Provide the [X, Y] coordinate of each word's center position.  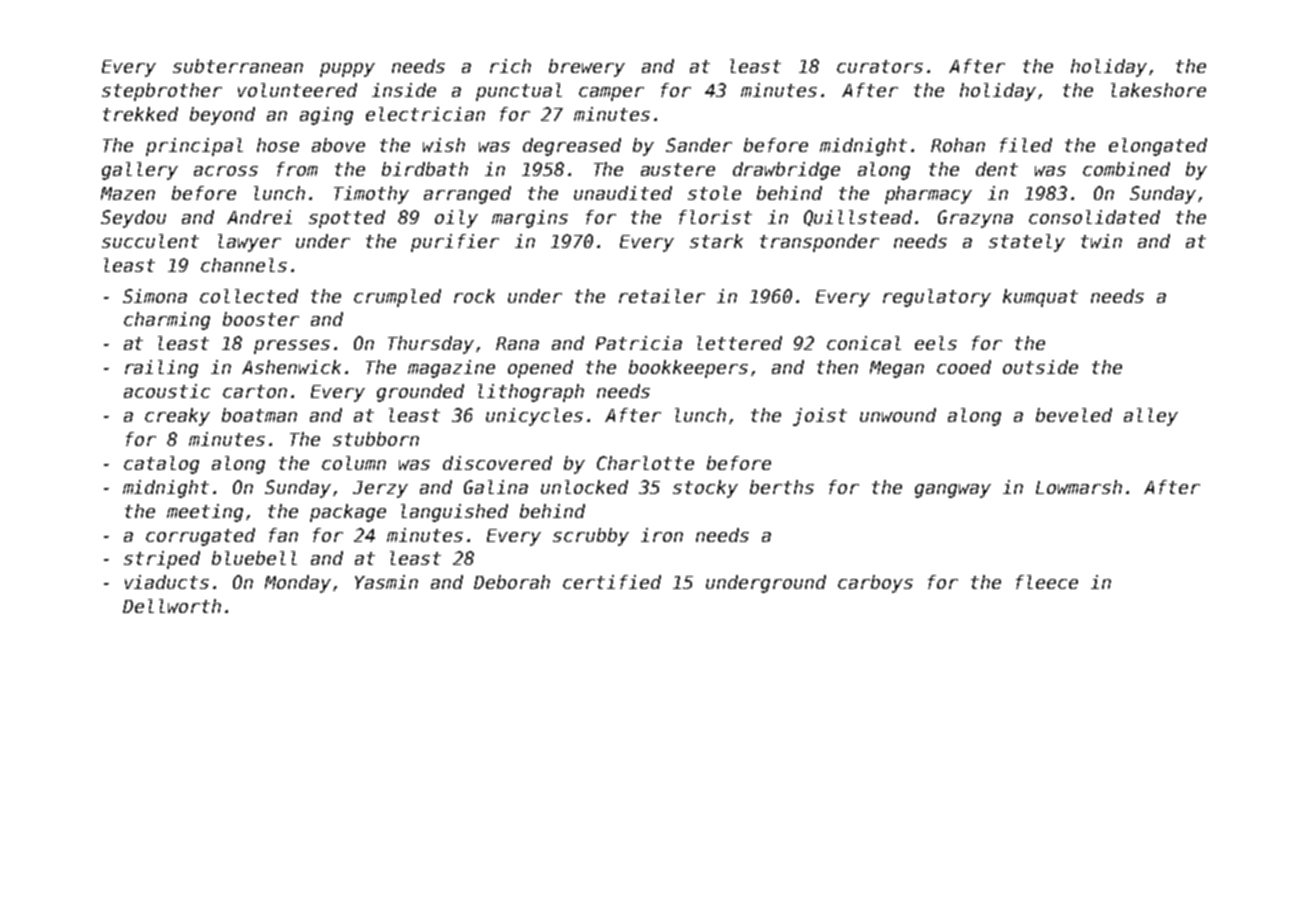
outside [1040, 367]
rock [474, 296]
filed [1026, 145]
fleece [1047, 582]
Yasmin [386, 582]
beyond [222, 116]
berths [782, 487]
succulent [150, 241]
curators [880, 66]
